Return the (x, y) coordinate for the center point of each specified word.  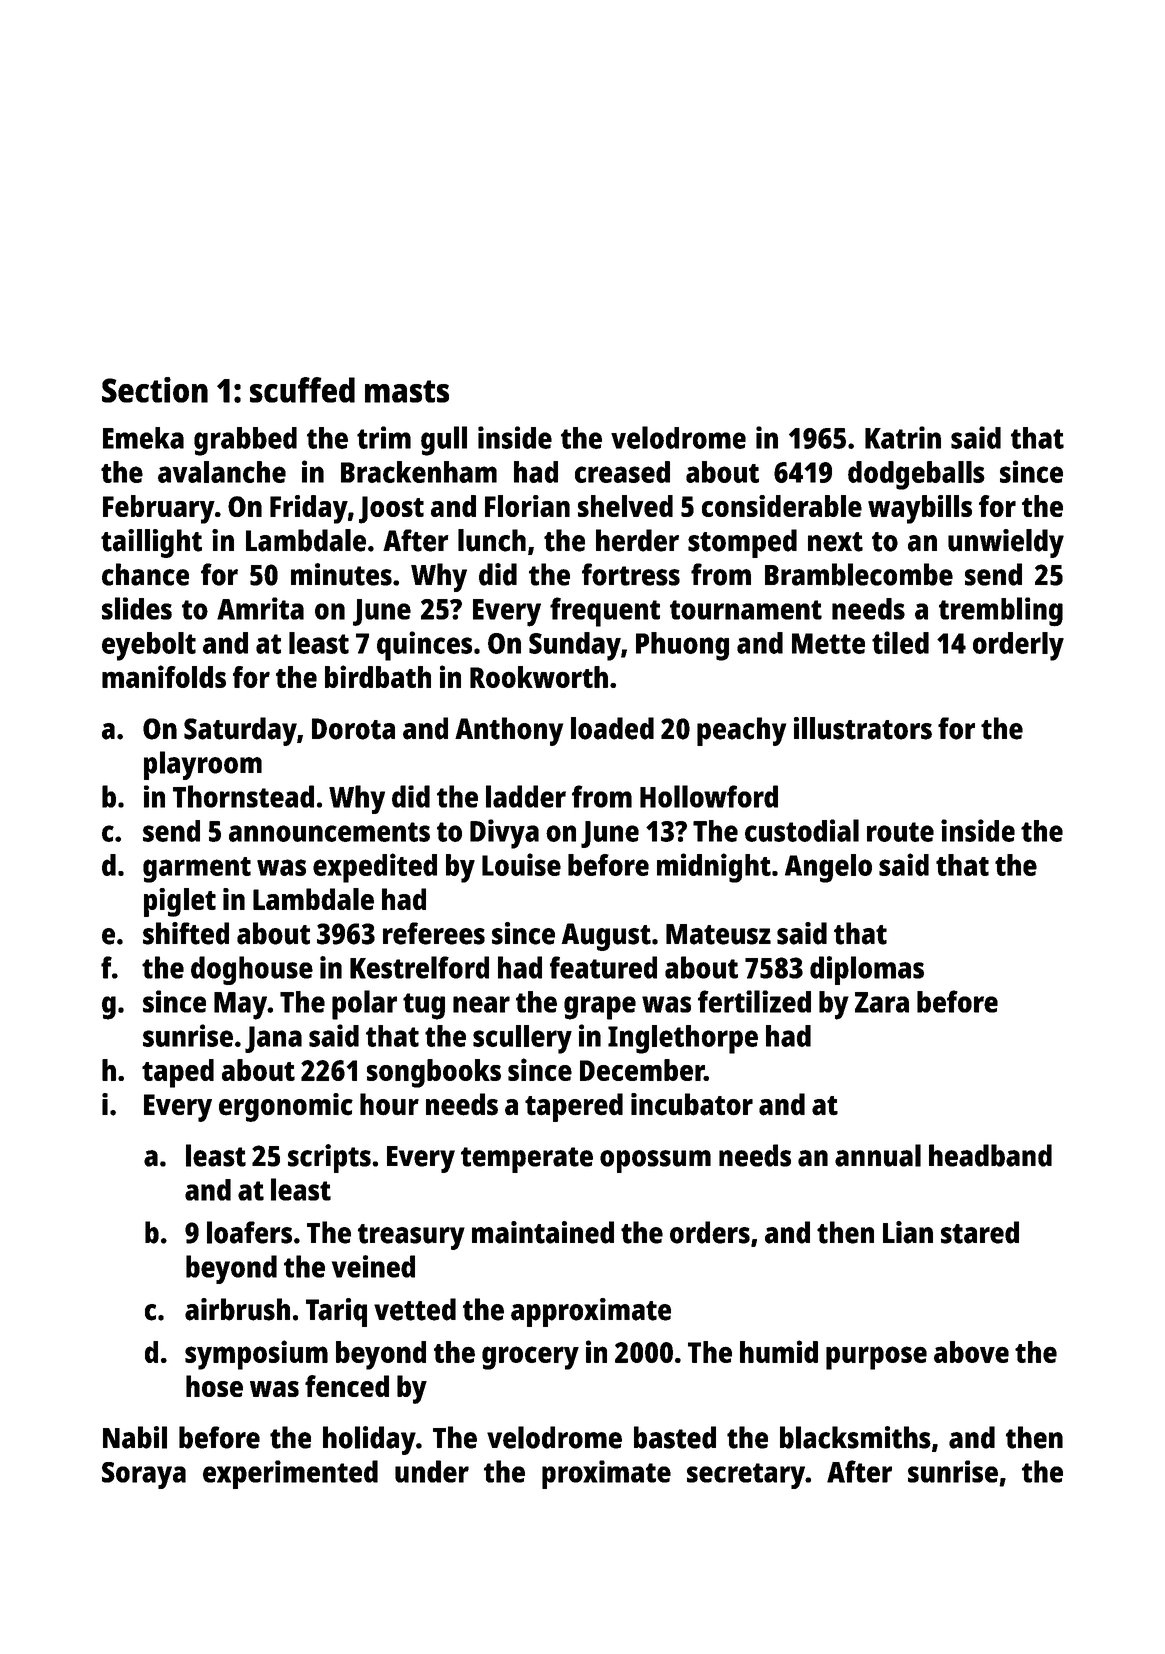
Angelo (828, 868)
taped (178, 1073)
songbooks (434, 1073)
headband (990, 1155)
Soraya (144, 1475)
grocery (530, 1358)
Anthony (509, 731)
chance (145, 574)
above (971, 1352)
